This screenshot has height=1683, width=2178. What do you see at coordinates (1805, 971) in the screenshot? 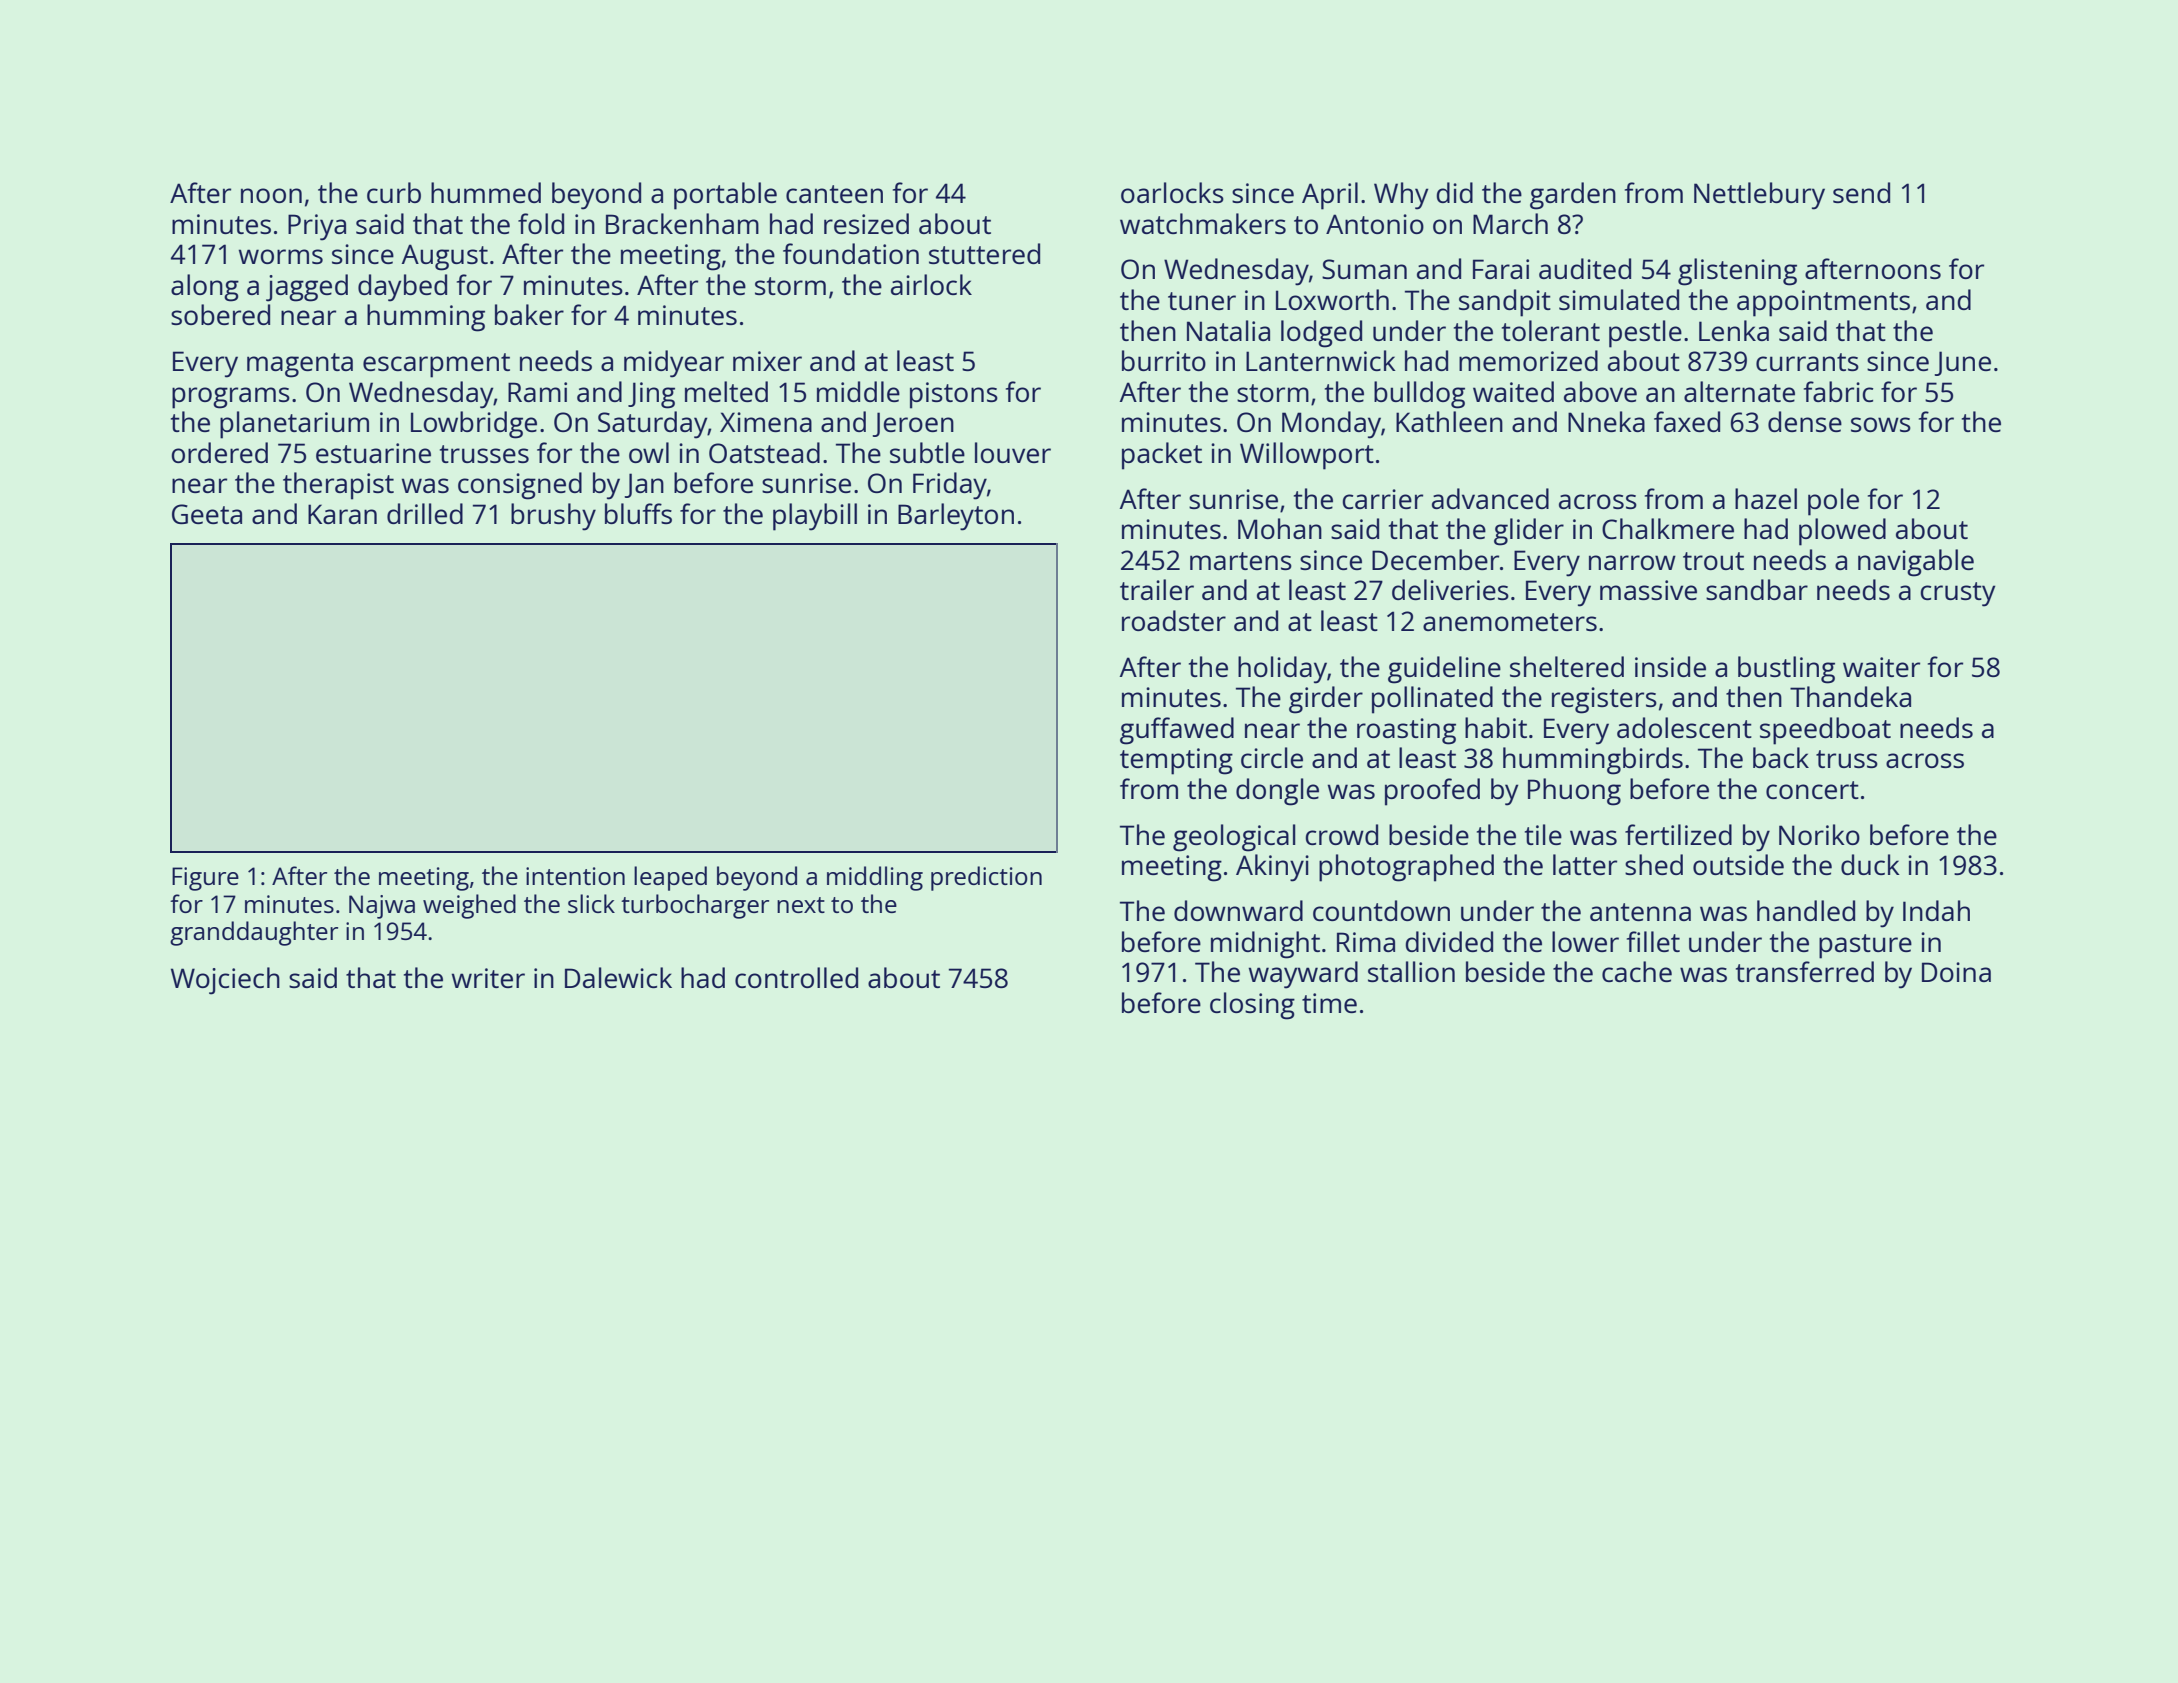
I see `transferred` at bounding box center [1805, 971].
